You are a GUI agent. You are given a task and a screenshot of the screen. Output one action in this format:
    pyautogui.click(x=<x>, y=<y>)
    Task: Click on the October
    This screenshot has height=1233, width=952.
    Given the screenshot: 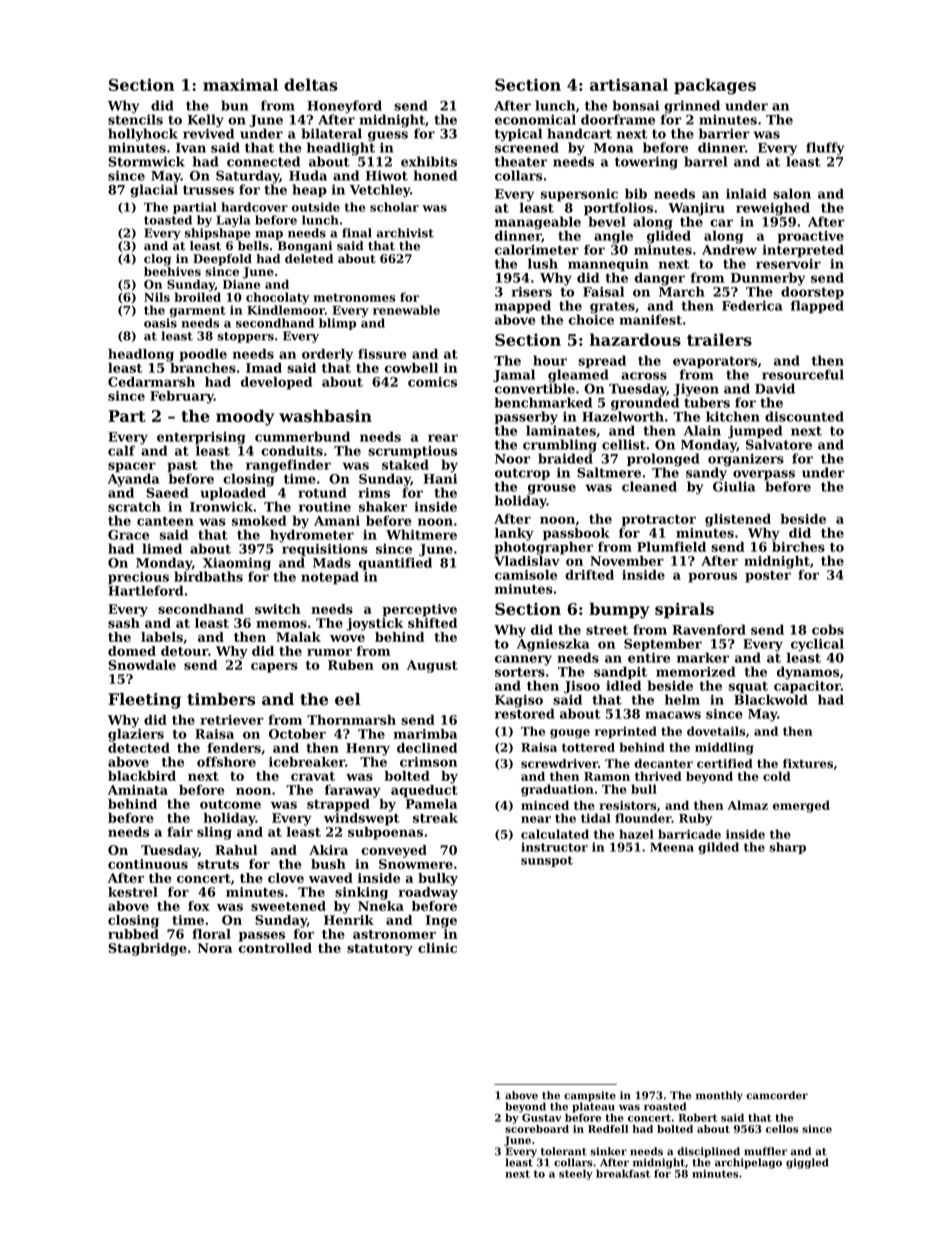 What is the action you would take?
    pyautogui.click(x=297, y=734)
